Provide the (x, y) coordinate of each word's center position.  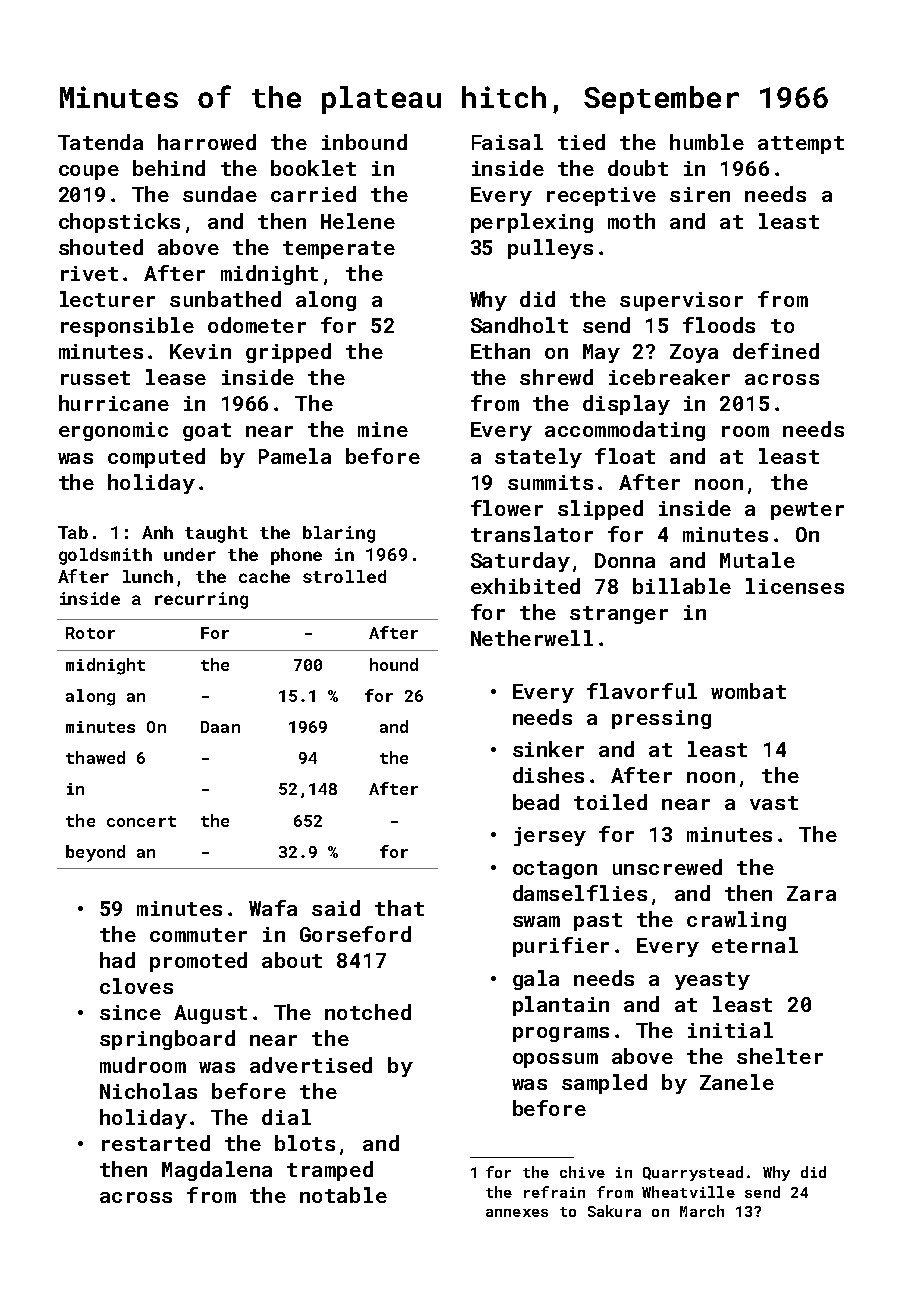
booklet (313, 168)
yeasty (712, 981)
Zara (811, 893)
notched (368, 1012)
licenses (795, 586)
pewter (807, 511)
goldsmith (105, 556)
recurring (201, 600)
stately (538, 458)
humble (707, 142)
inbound (364, 142)
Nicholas (148, 1091)
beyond (95, 853)
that (399, 908)
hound (394, 664)
